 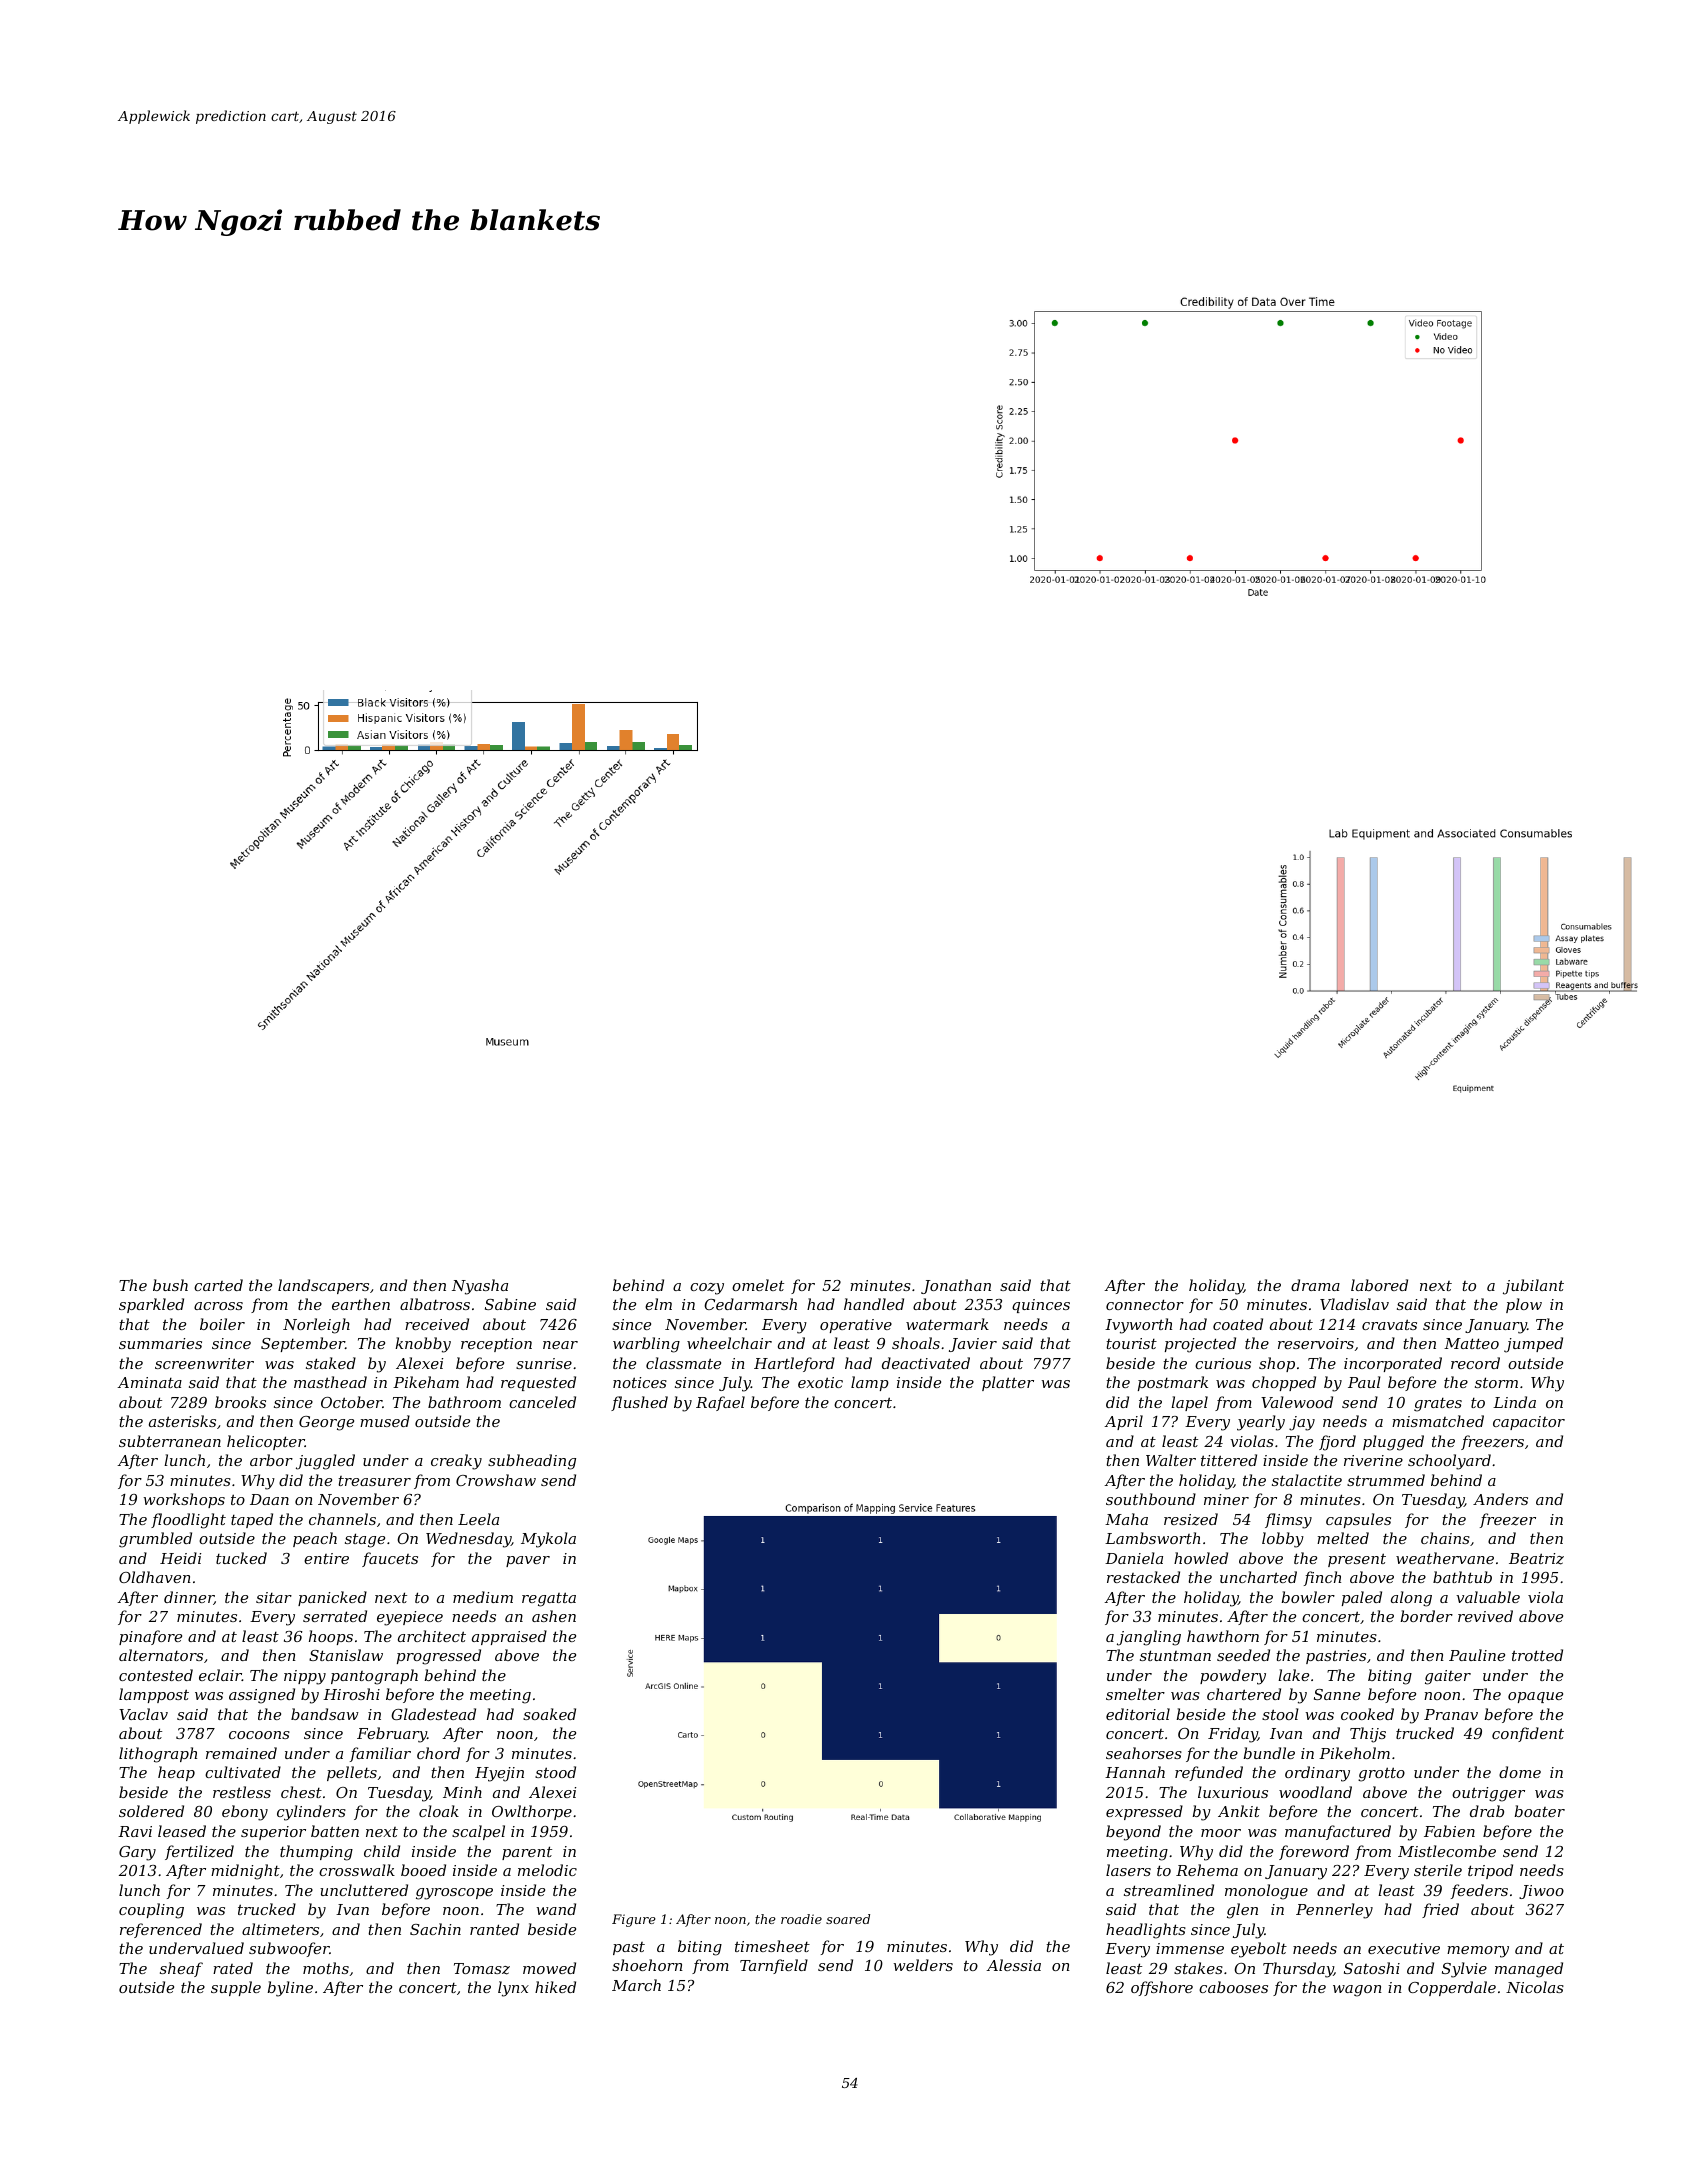 I want to click on regatta, so click(x=549, y=1599).
